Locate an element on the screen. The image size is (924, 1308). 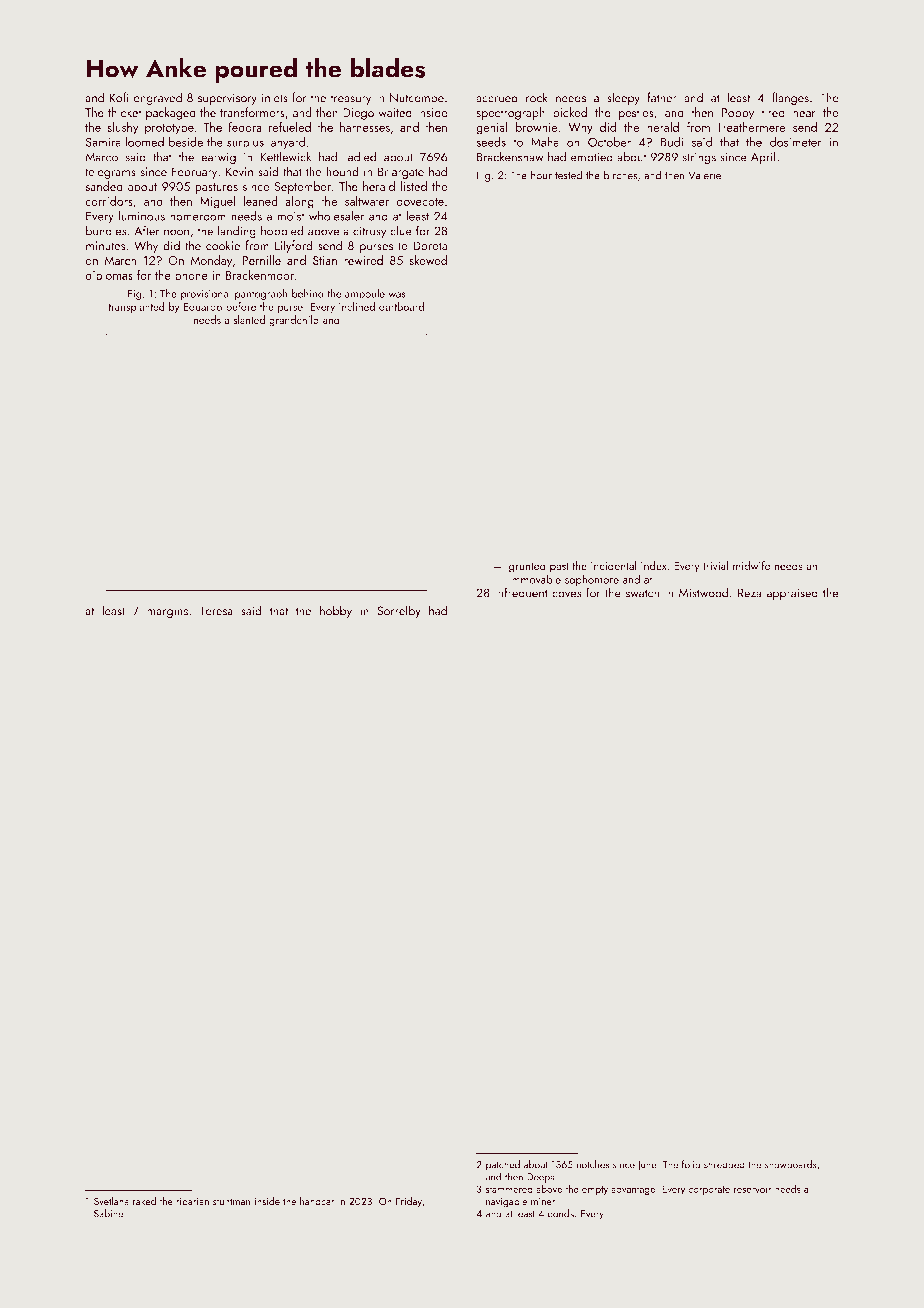
Reza is located at coordinates (750, 593).
